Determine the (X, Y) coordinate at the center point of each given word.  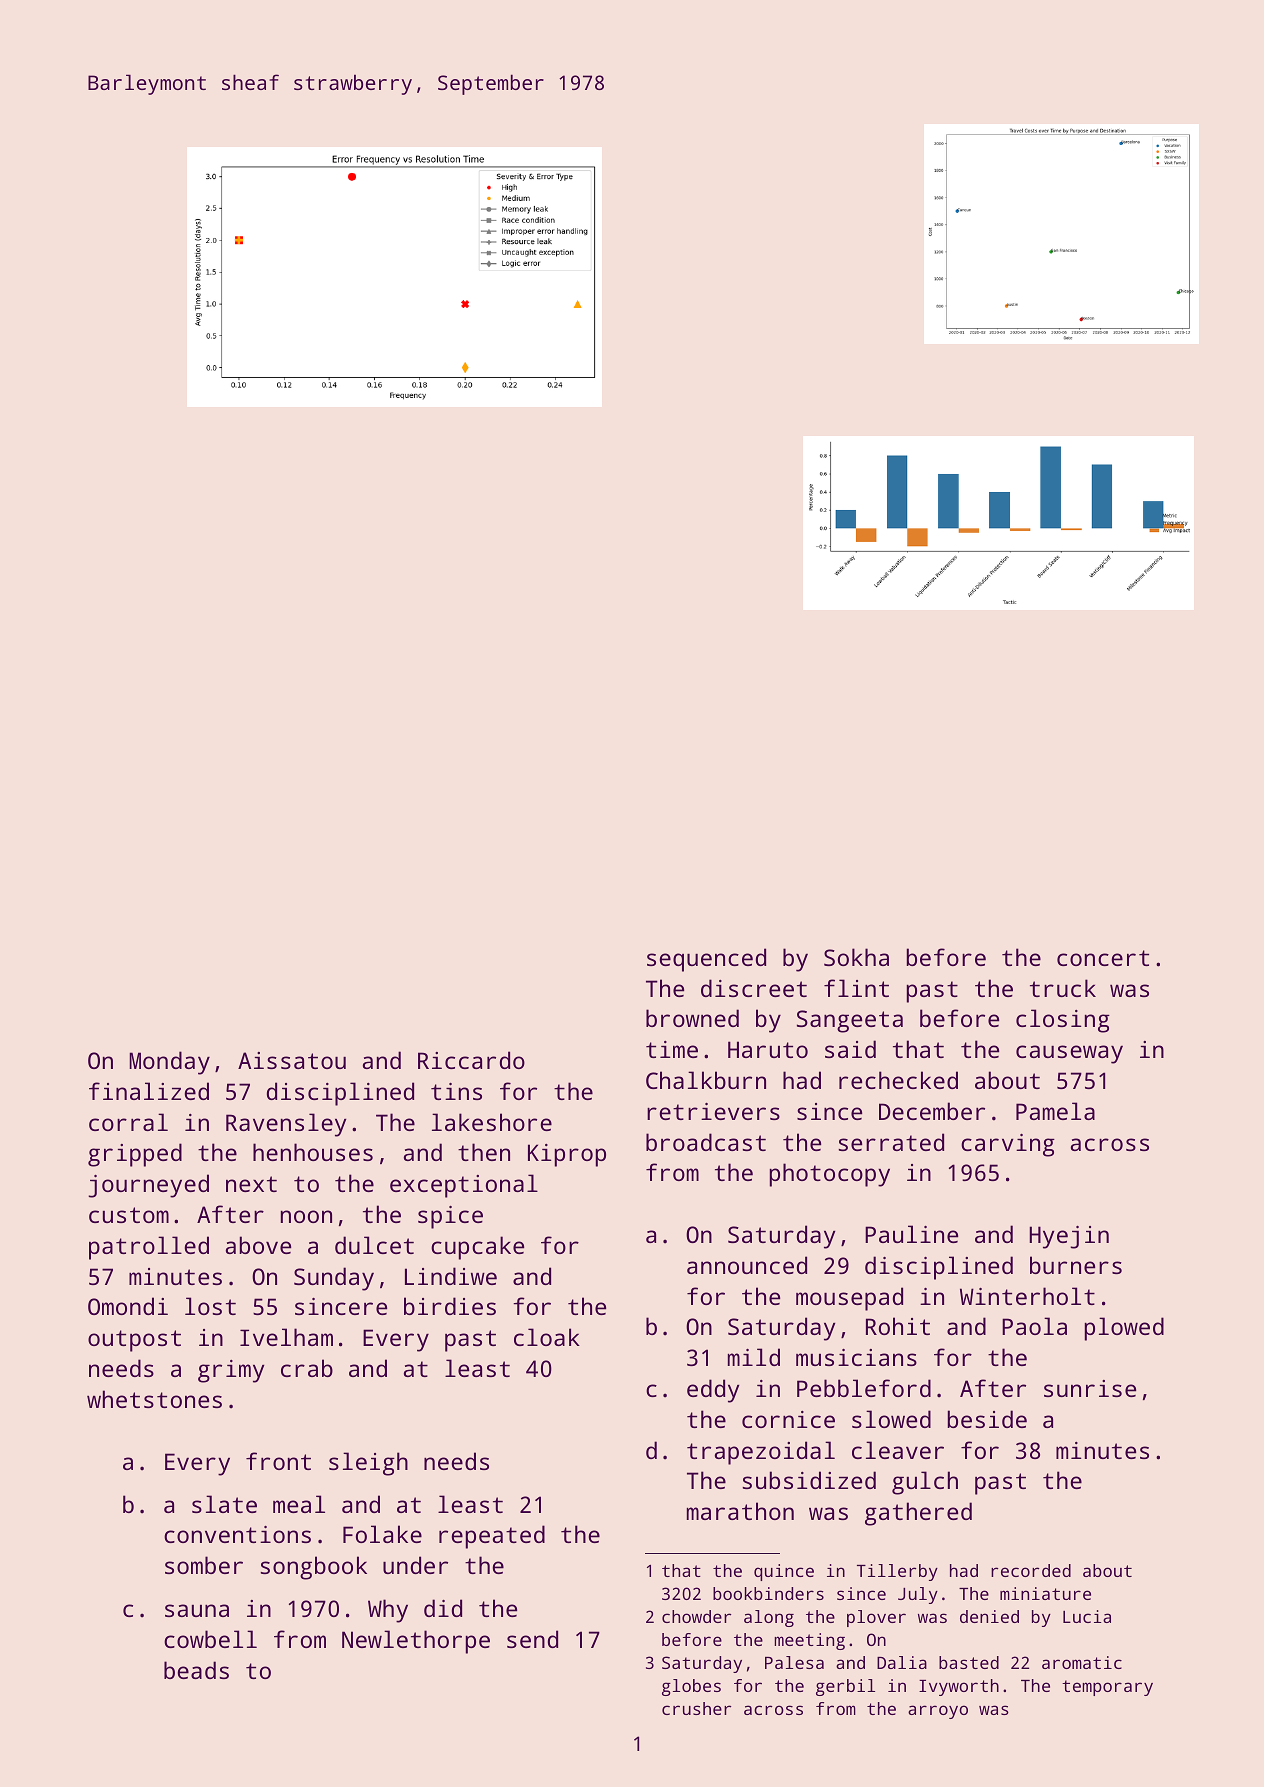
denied (989, 1616)
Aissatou (292, 1060)
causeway (1069, 1054)
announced (747, 1265)
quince (784, 1572)
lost (210, 1306)
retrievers (713, 1111)
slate (224, 1504)
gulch (925, 1483)
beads (196, 1670)
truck (1063, 988)
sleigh (368, 1464)
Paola (1034, 1326)
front (278, 1461)
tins (456, 1091)
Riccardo (471, 1060)
